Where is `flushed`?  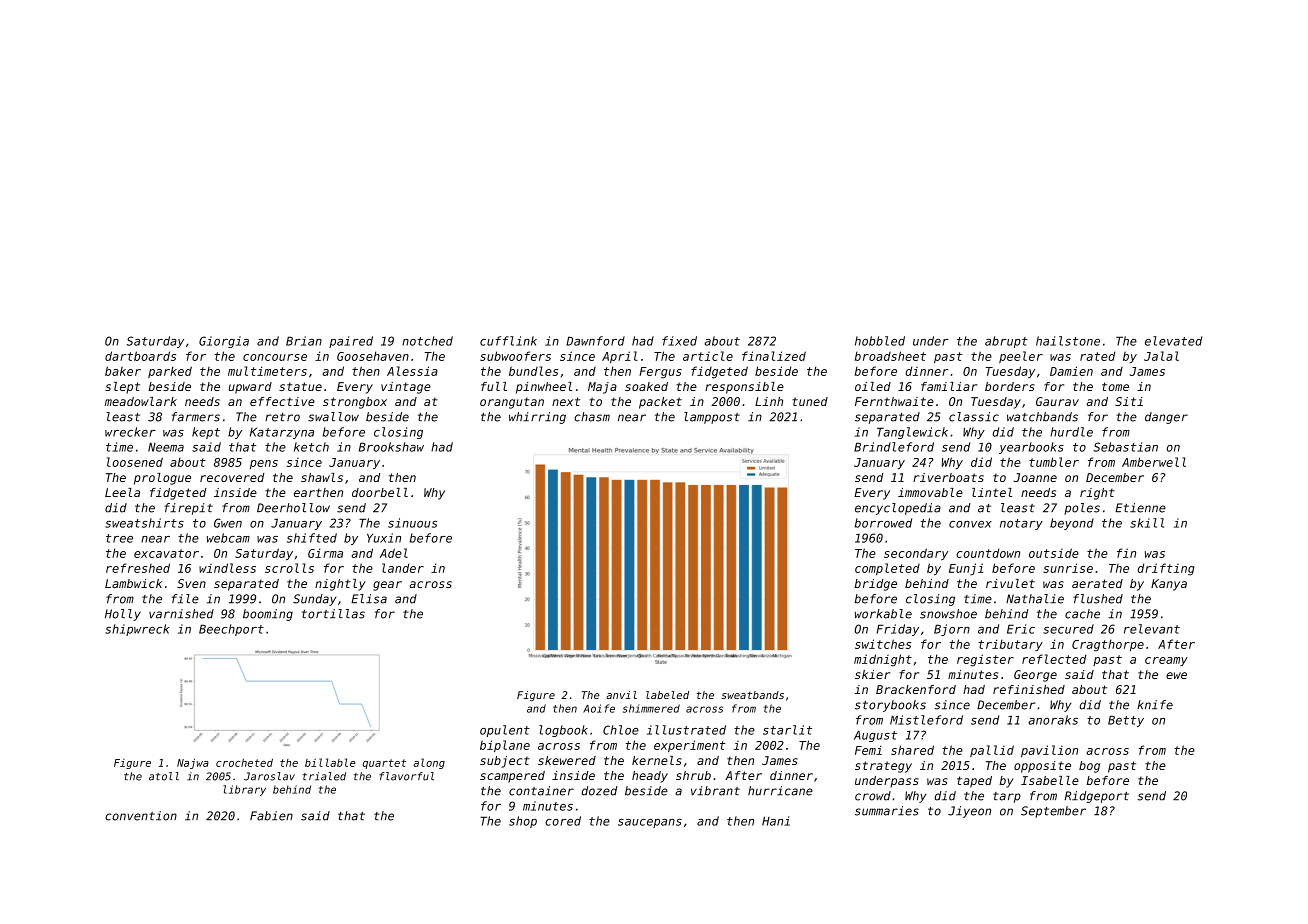 flushed is located at coordinates (1098, 599).
